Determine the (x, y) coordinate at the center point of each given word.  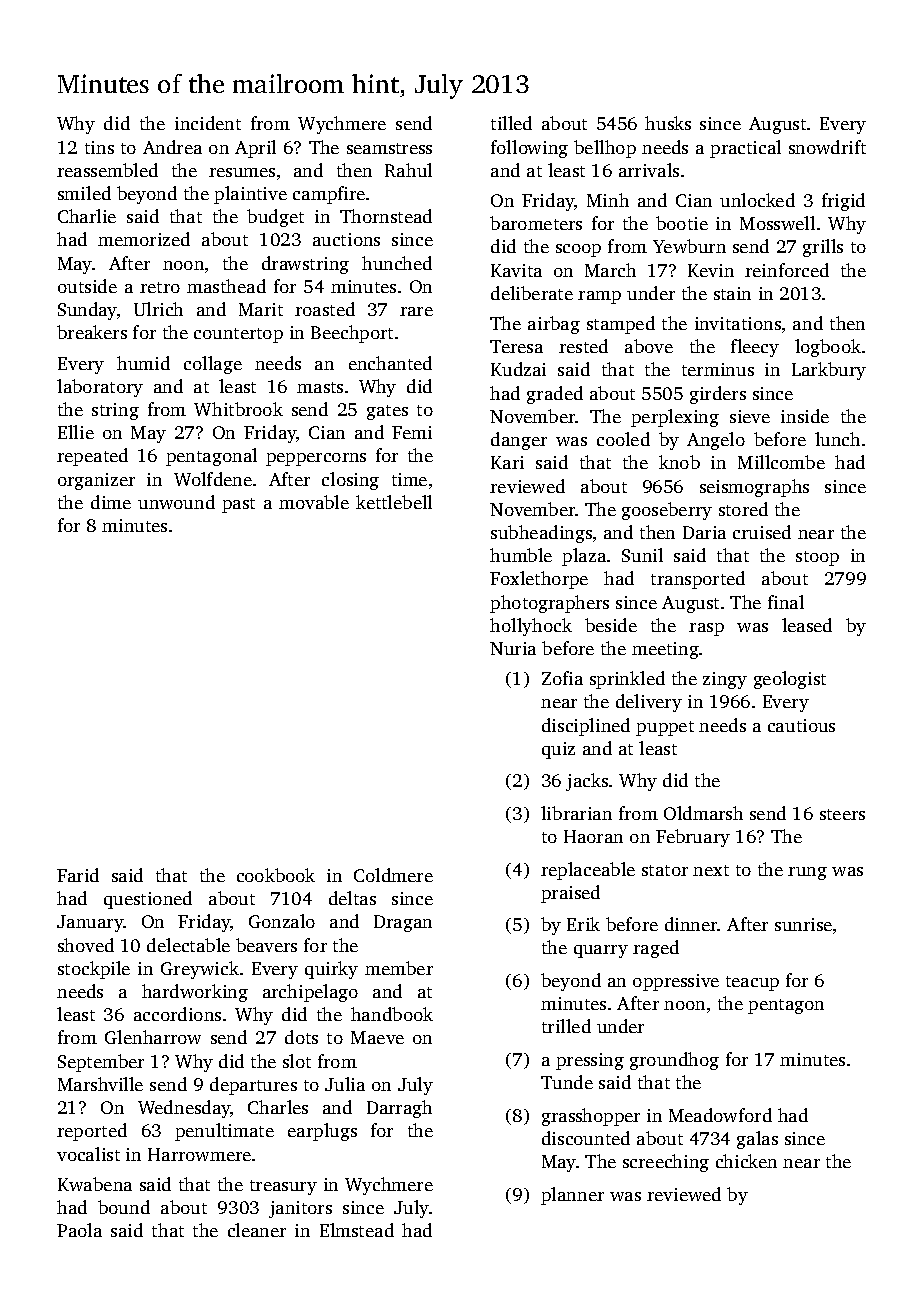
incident (208, 123)
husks (668, 123)
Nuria (513, 648)
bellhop (605, 149)
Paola (79, 1230)
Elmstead (357, 1230)
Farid (78, 875)
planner (572, 1196)
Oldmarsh (703, 813)
